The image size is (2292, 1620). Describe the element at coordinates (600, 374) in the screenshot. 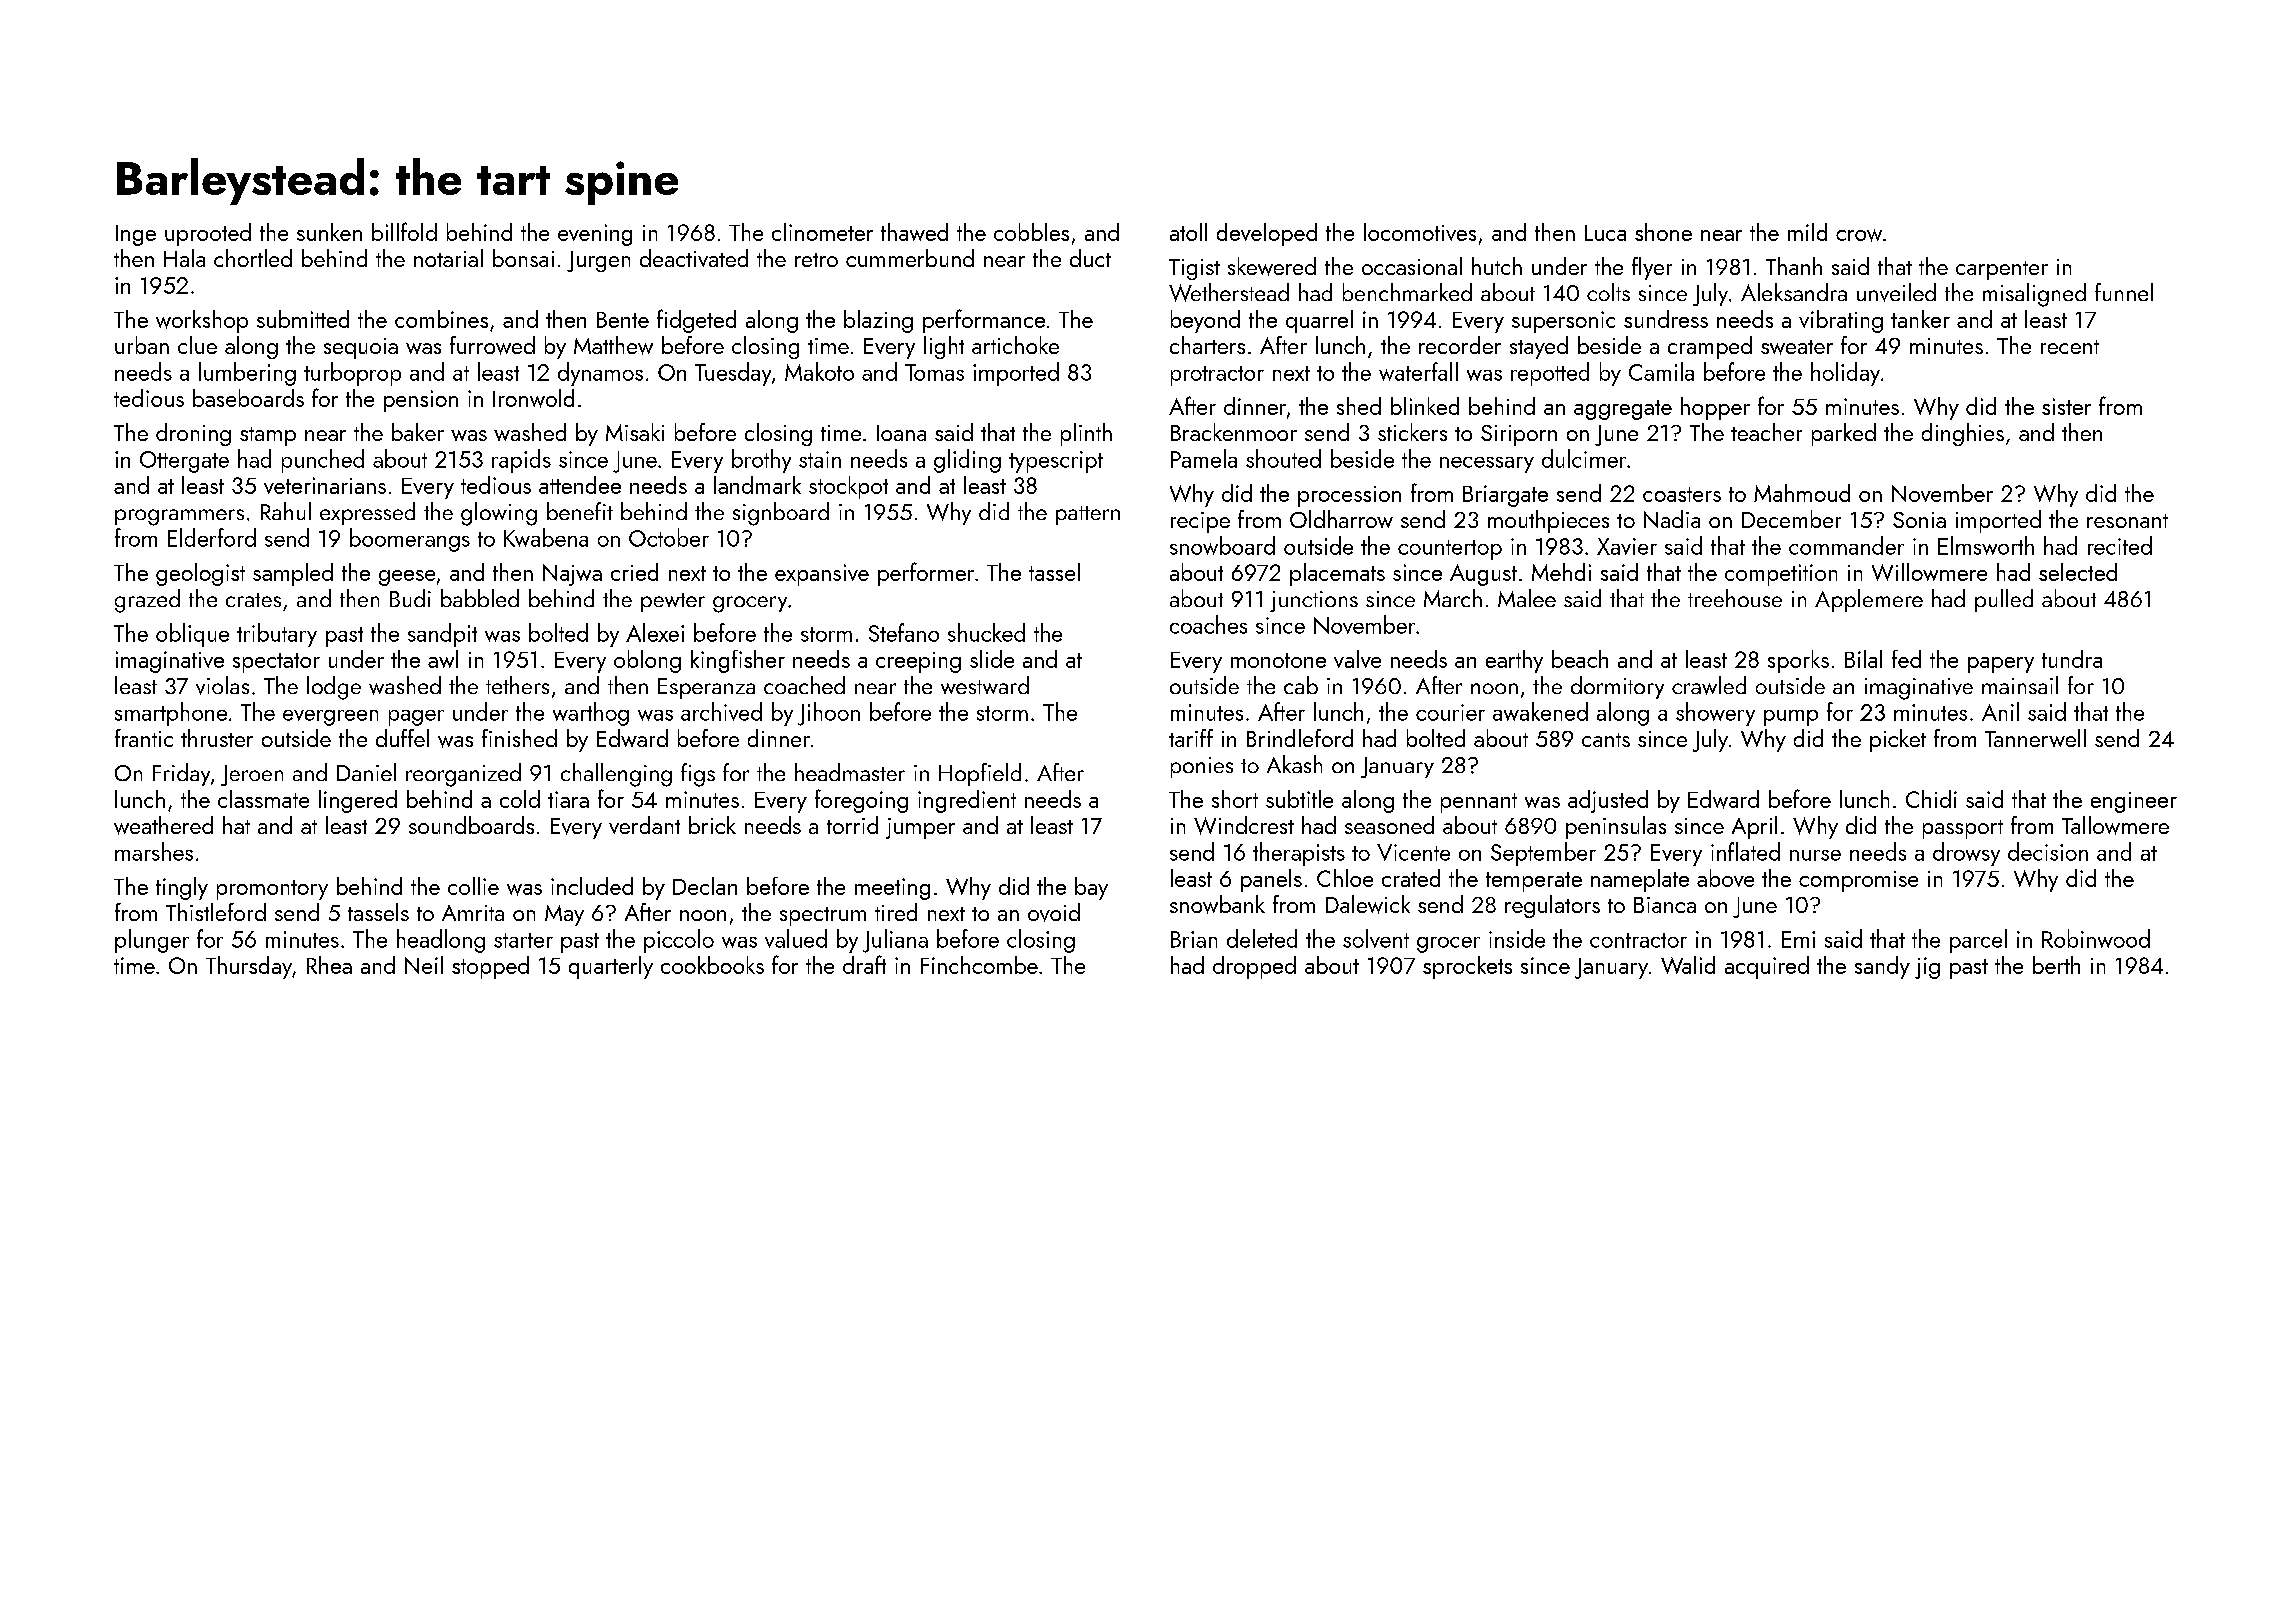

I see `dynamos` at that location.
